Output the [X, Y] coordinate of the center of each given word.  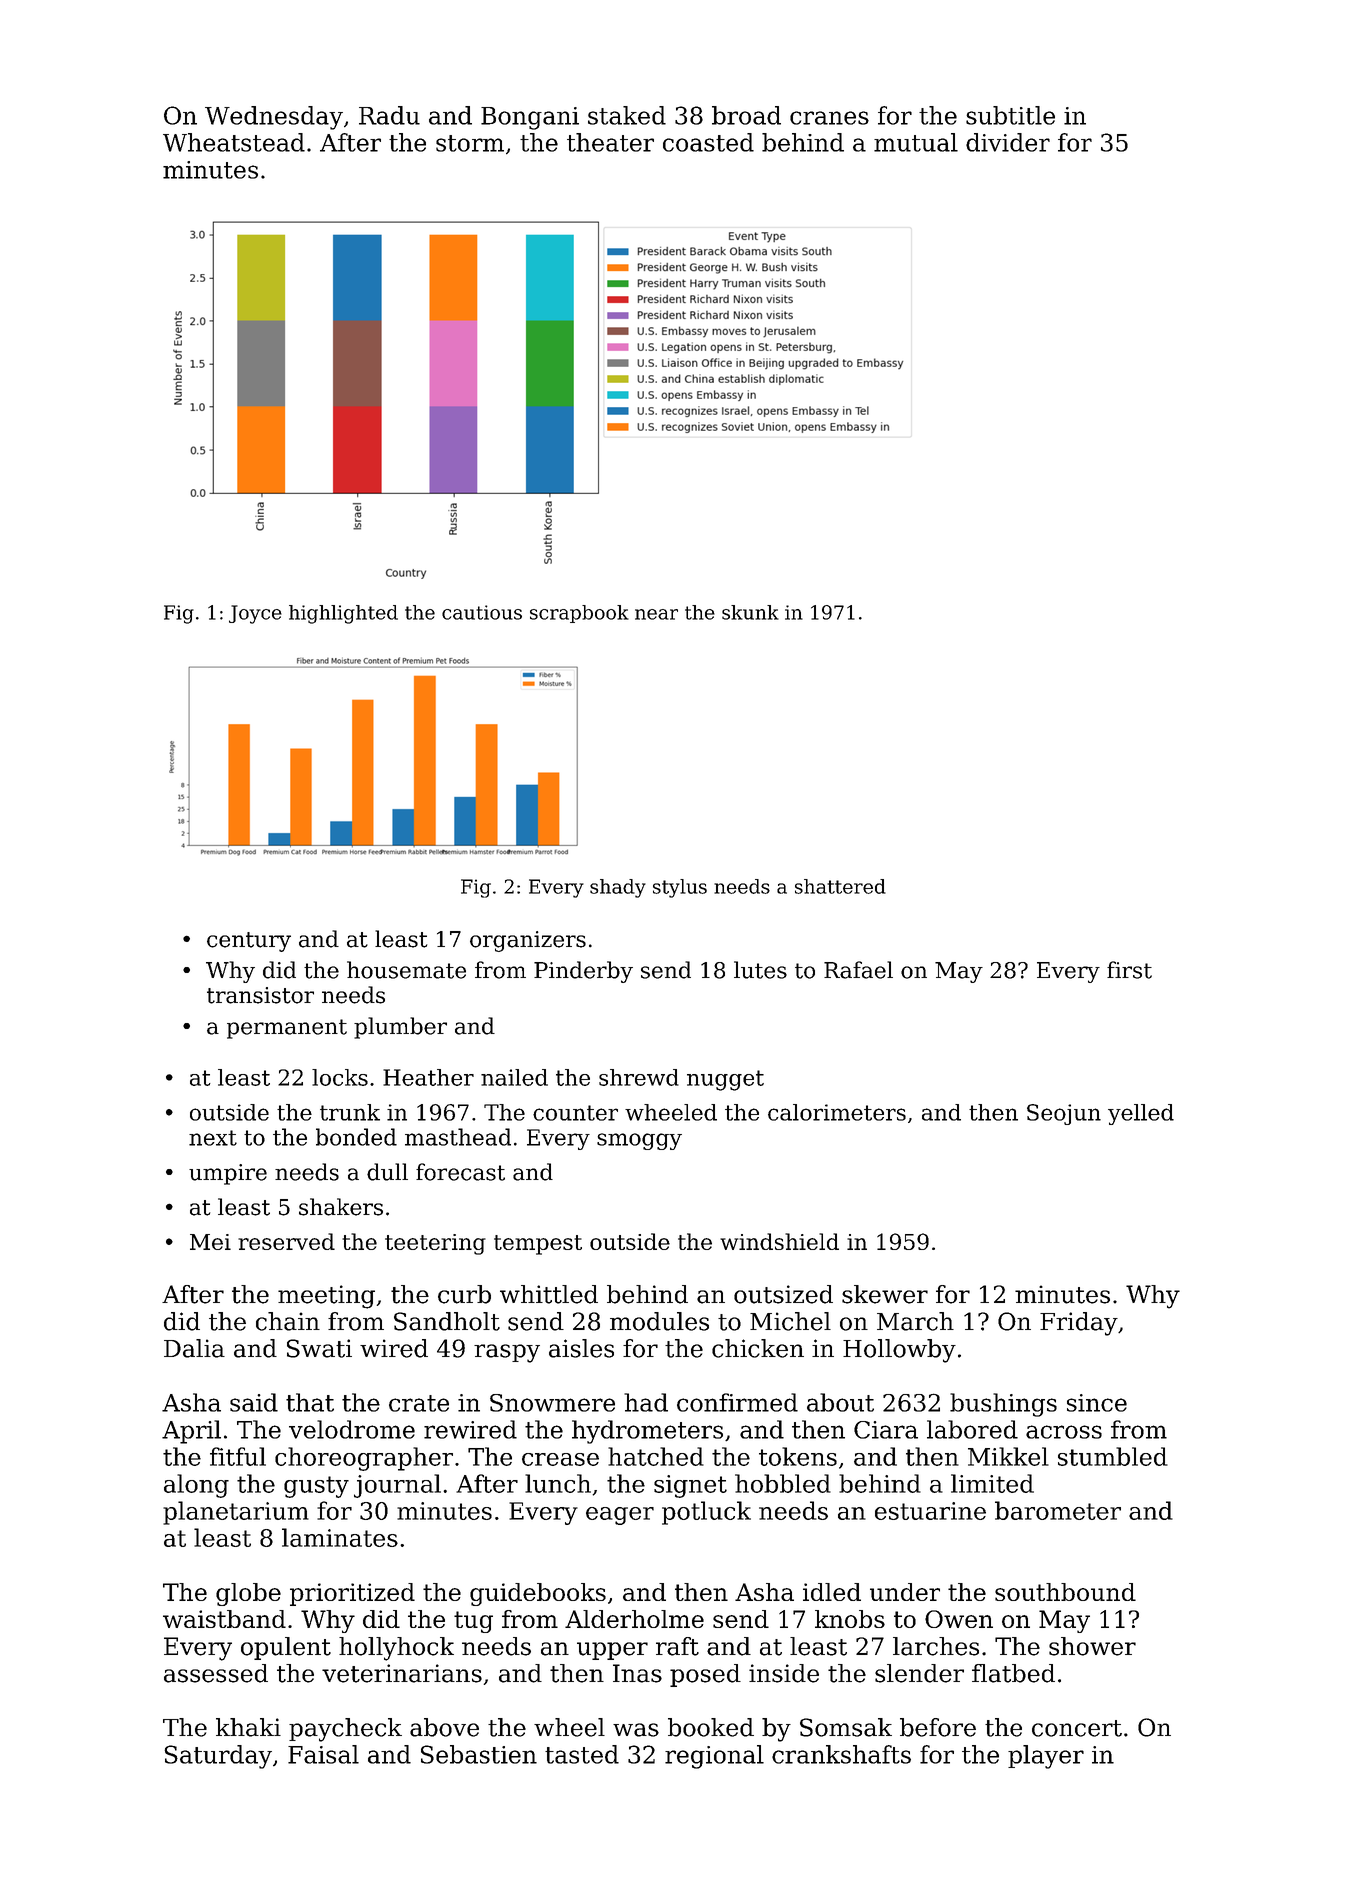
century [249, 942]
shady [618, 888]
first [1129, 970]
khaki [248, 1727]
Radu [389, 115]
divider [1008, 142]
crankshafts [841, 1754]
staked [627, 115]
